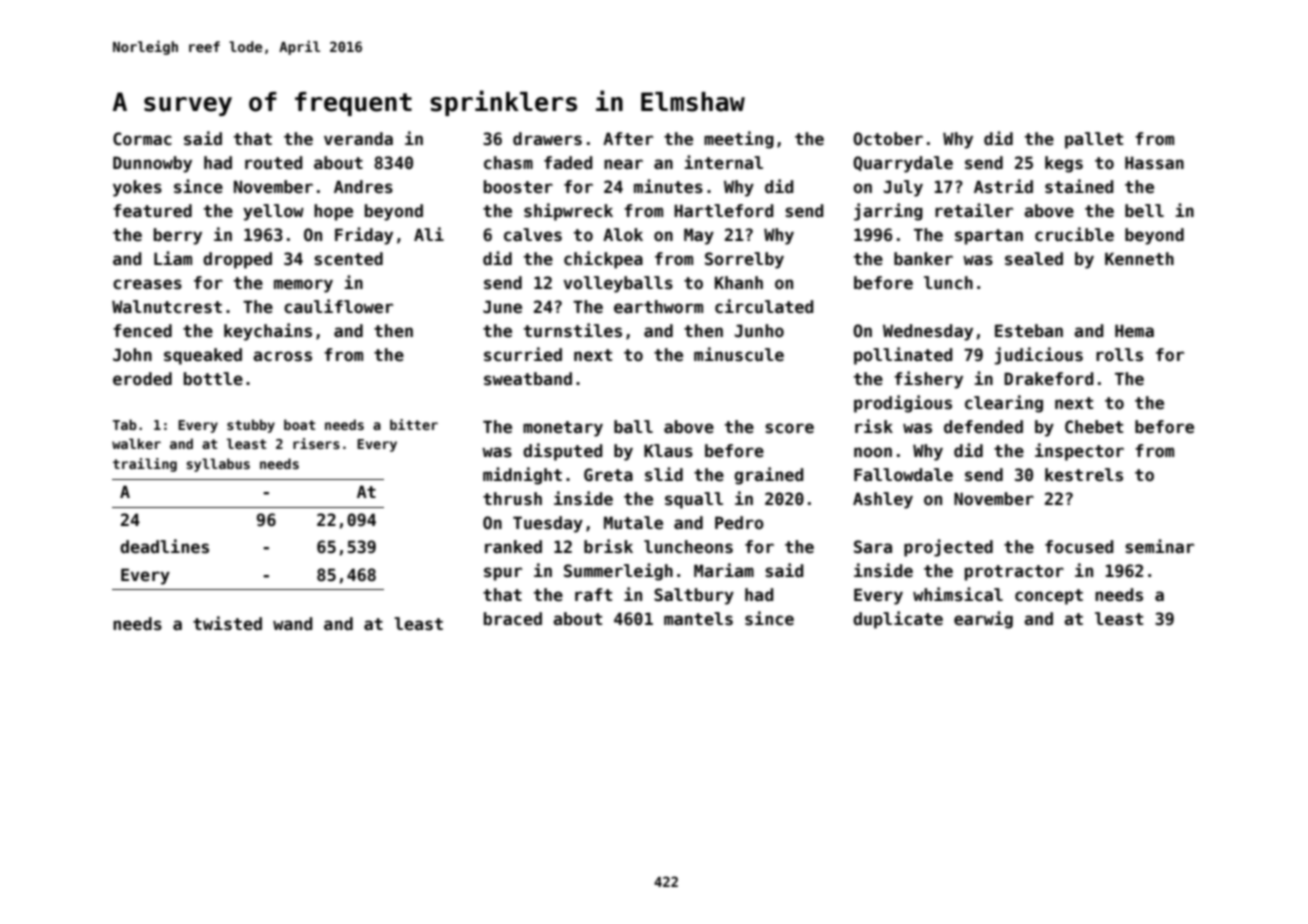 The height and width of the document is (924, 1308). What do you see at coordinates (603, 260) in the document?
I see `chickpea` at bounding box center [603, 260].
